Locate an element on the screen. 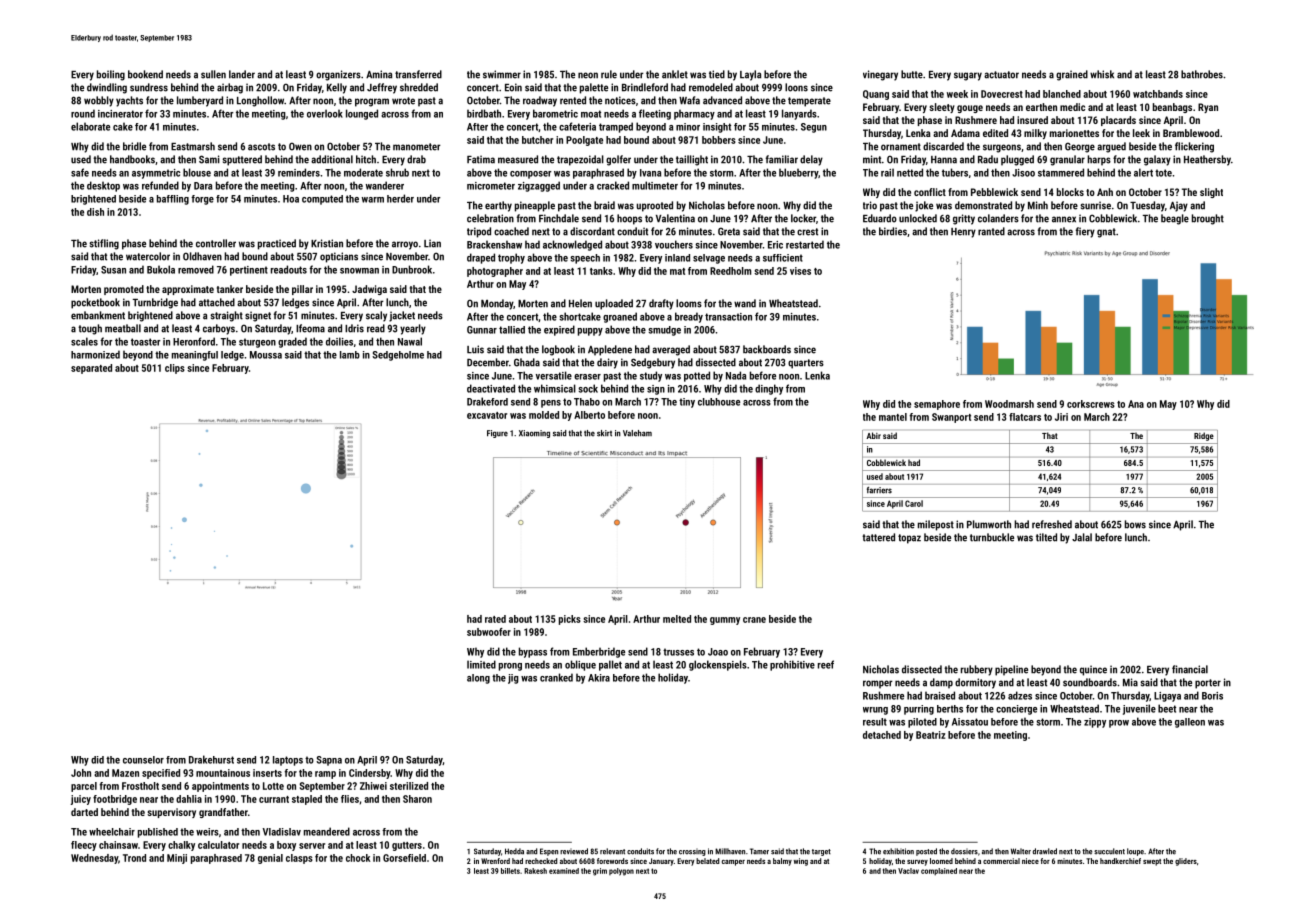 This screenshot has height=924, width=1308. ascots is located at coordinates (261, 147).
